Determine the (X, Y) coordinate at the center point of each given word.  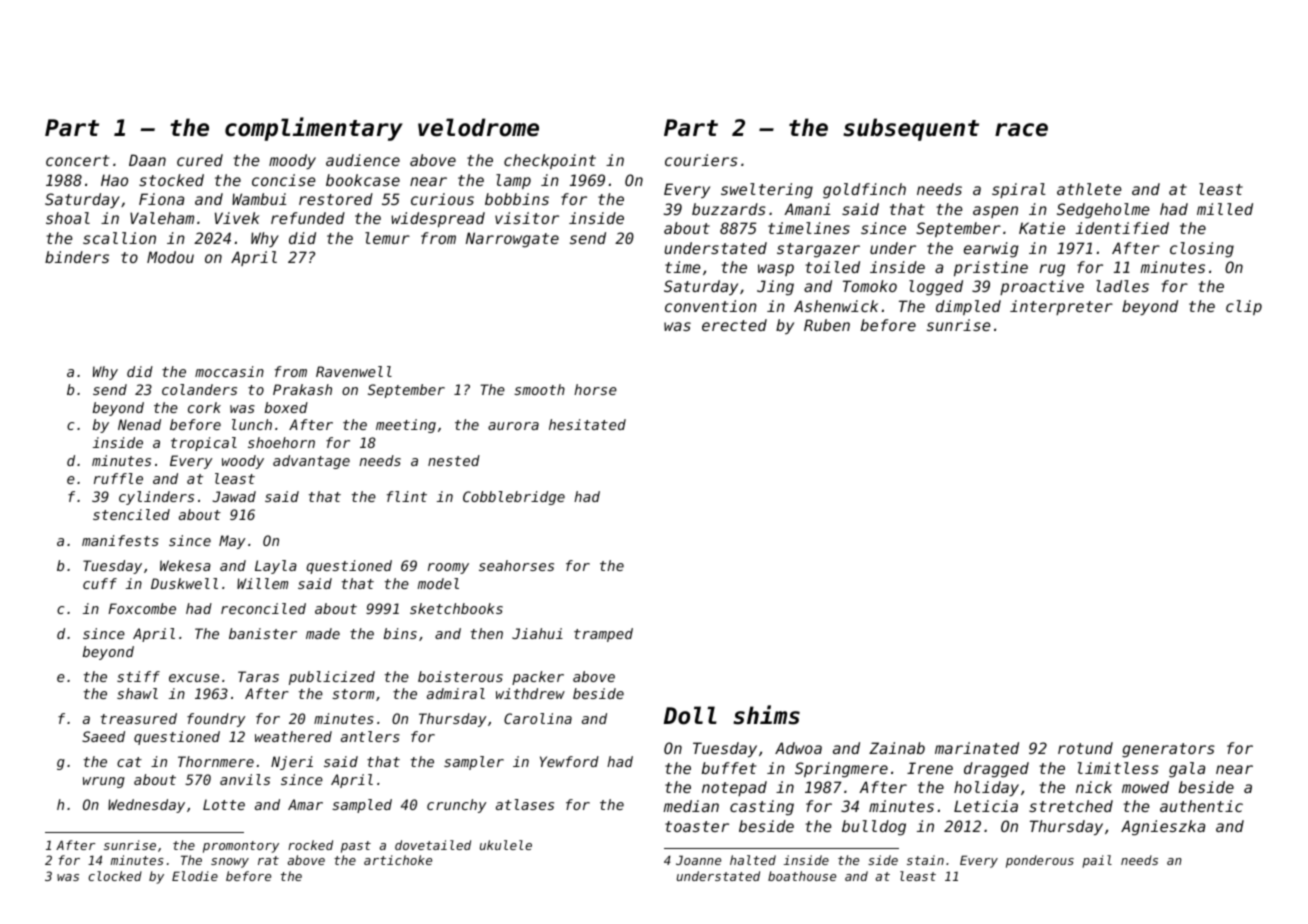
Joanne (698, 860)
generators (1168, 750)
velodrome (478, 127)
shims (766, 715)
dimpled (968, 307)
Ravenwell (354, 371)
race (1021, 130)
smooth (539, 389)
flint (407, 496)
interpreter (1061, 307)
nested (454, 460)
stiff (138, 676)
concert (77, 160)
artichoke (398, 860)
